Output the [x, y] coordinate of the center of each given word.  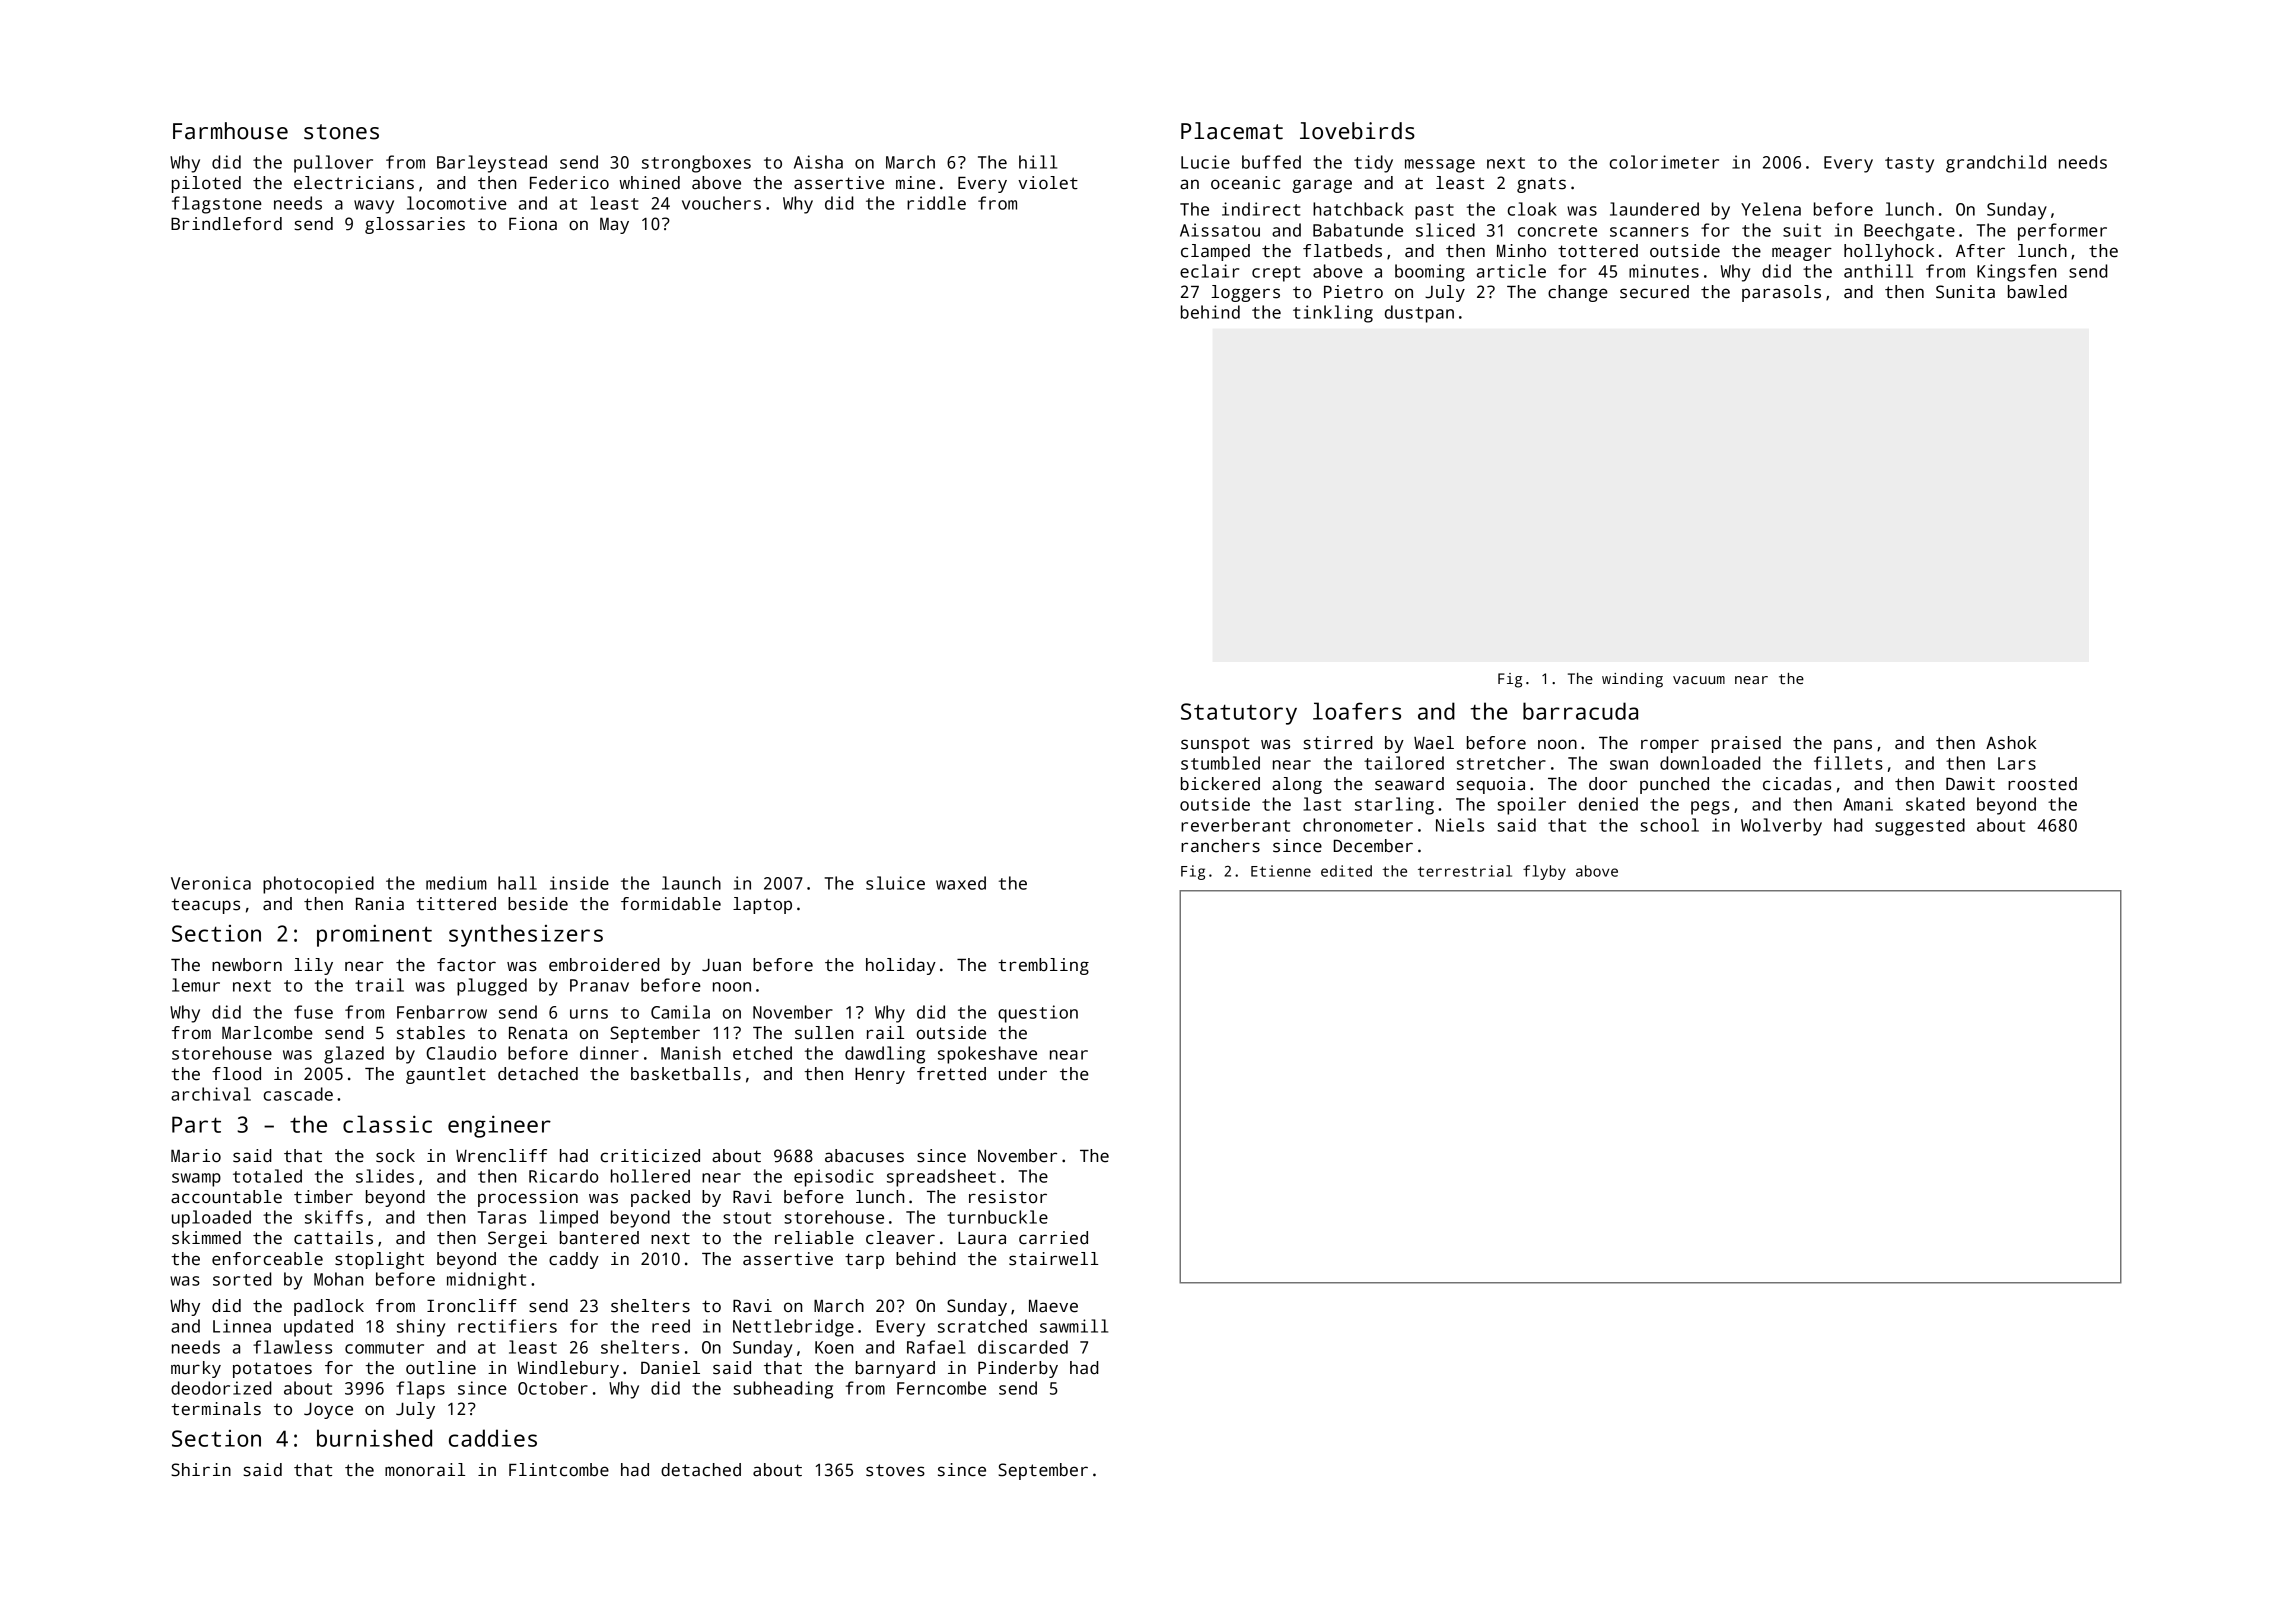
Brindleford [226, 224]
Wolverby [1781, 827]
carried [1053, 1238]
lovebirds [1357, 131]
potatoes [272, 1370]
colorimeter [1664, 162]
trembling [1043, 966]
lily [313, 966]
